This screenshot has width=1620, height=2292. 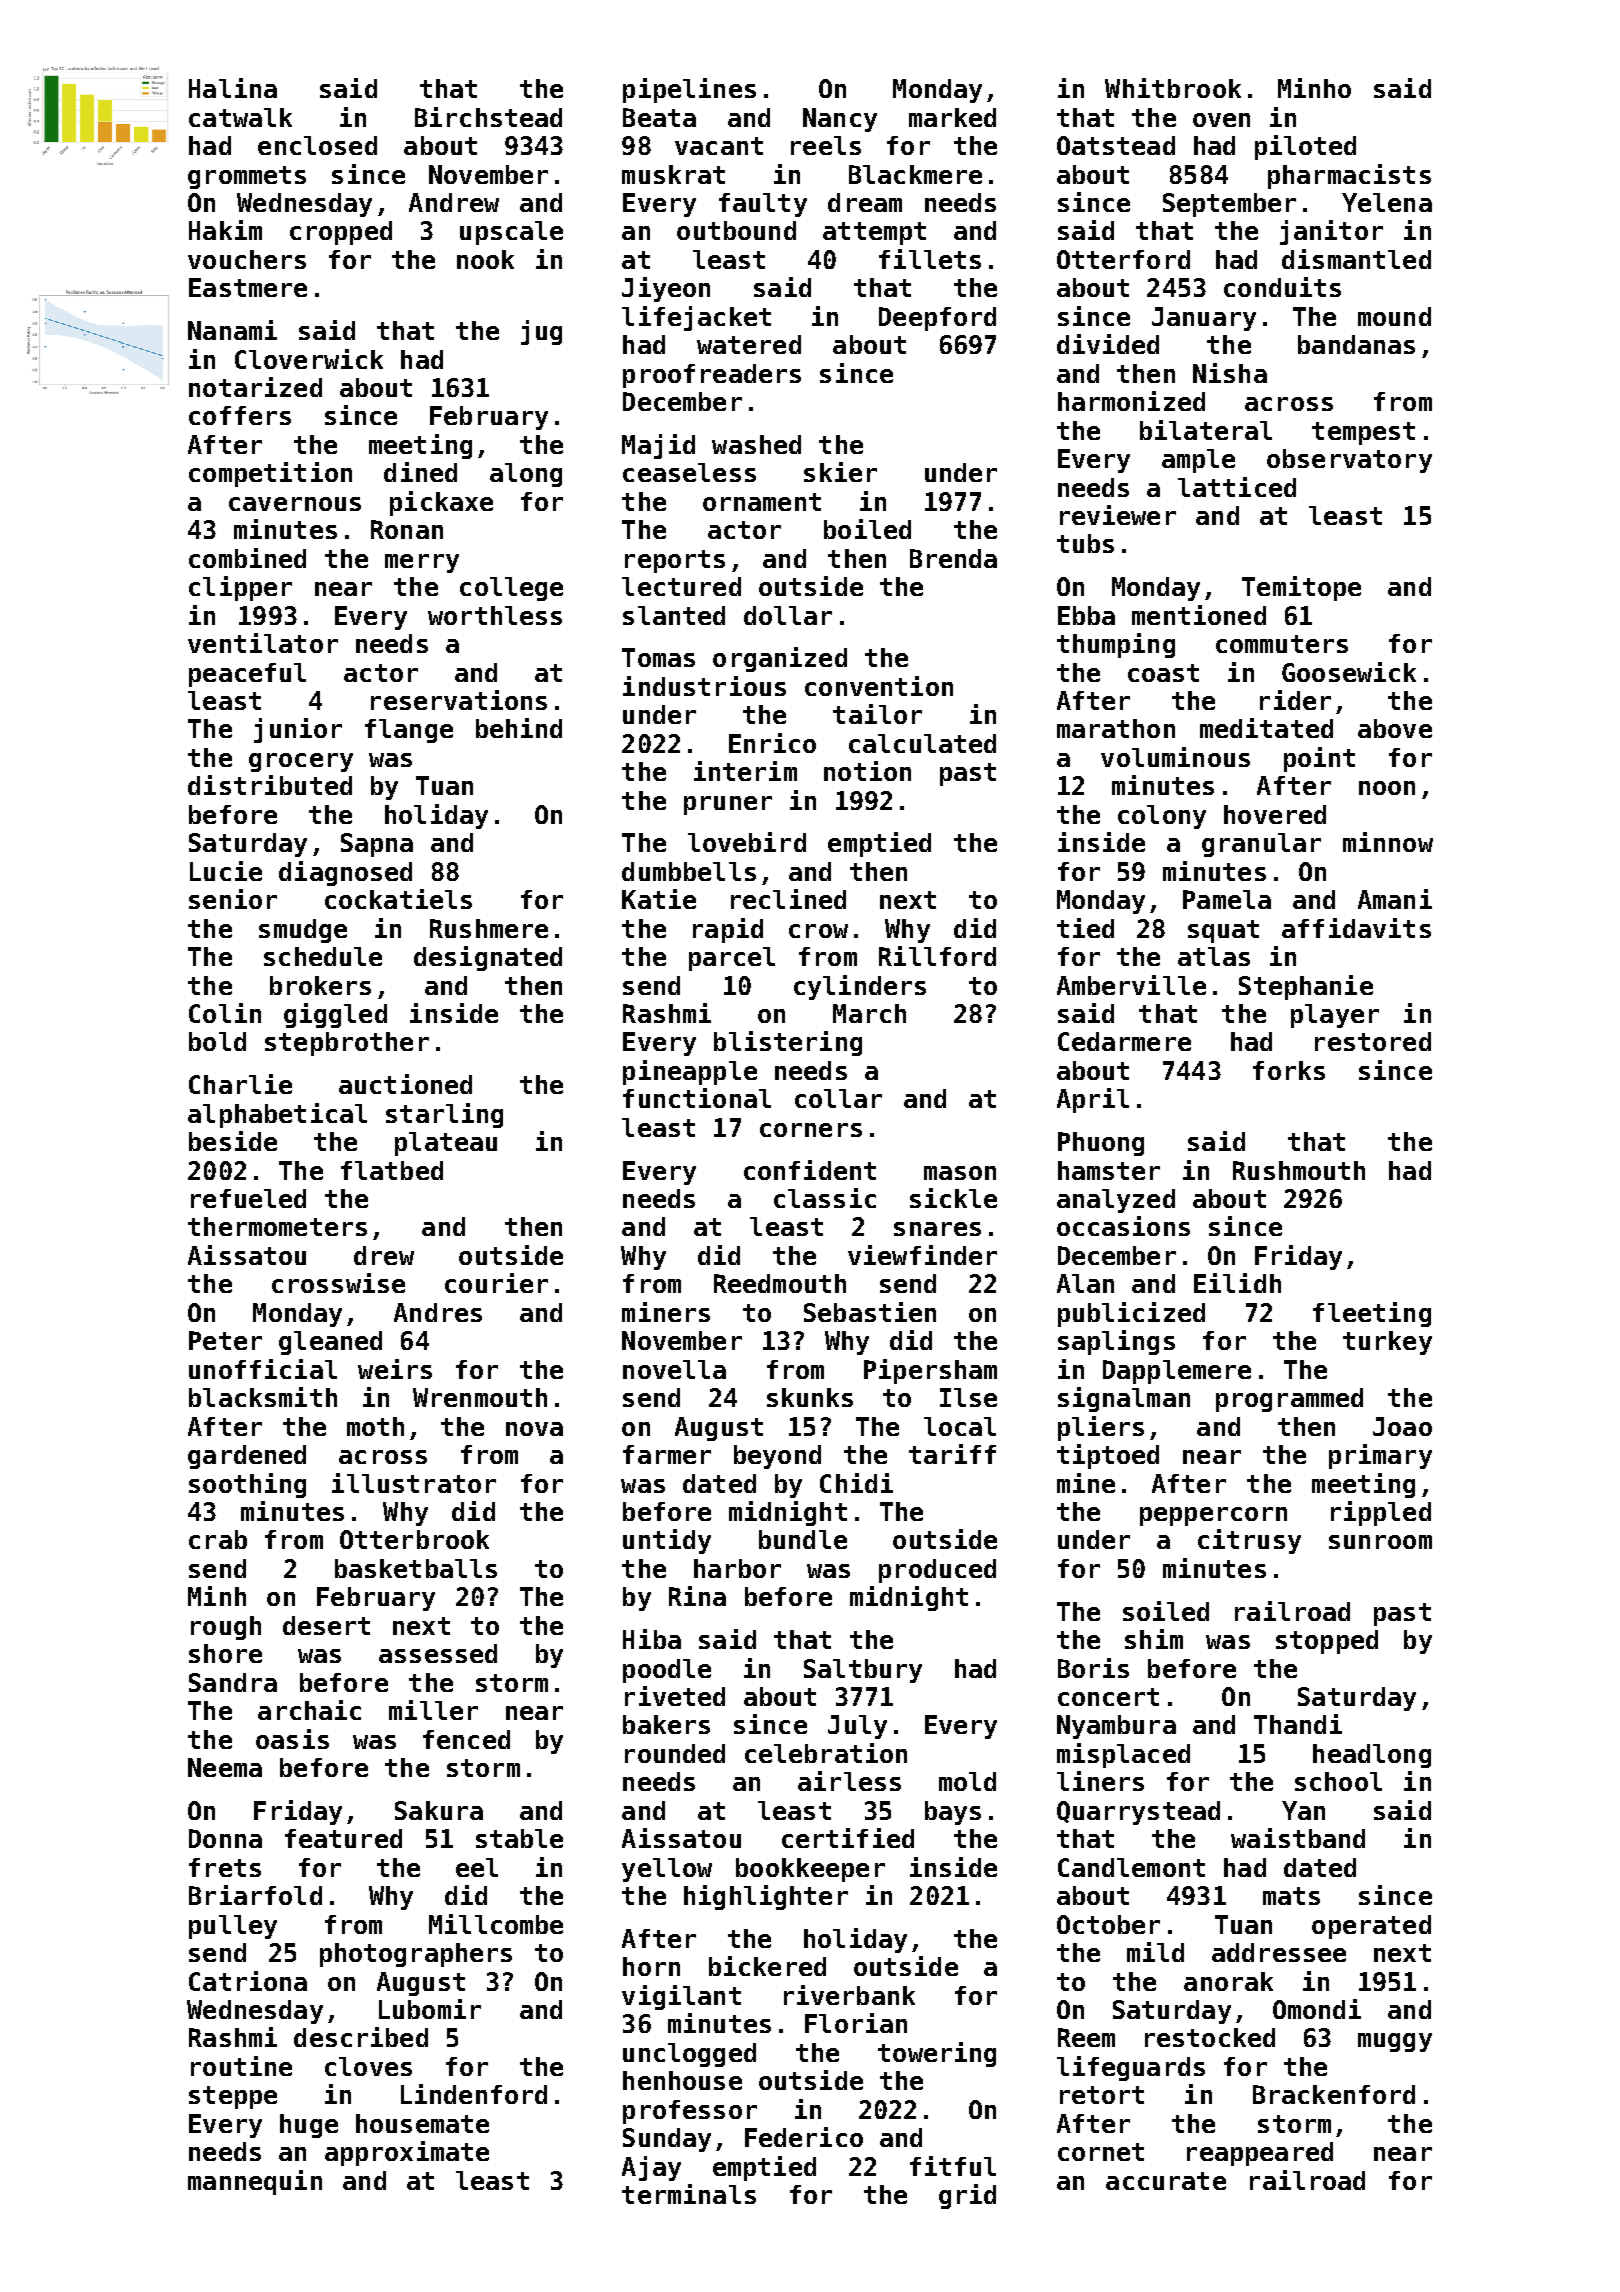 I want to click on Chidi, so click(x=856, y=1483).
